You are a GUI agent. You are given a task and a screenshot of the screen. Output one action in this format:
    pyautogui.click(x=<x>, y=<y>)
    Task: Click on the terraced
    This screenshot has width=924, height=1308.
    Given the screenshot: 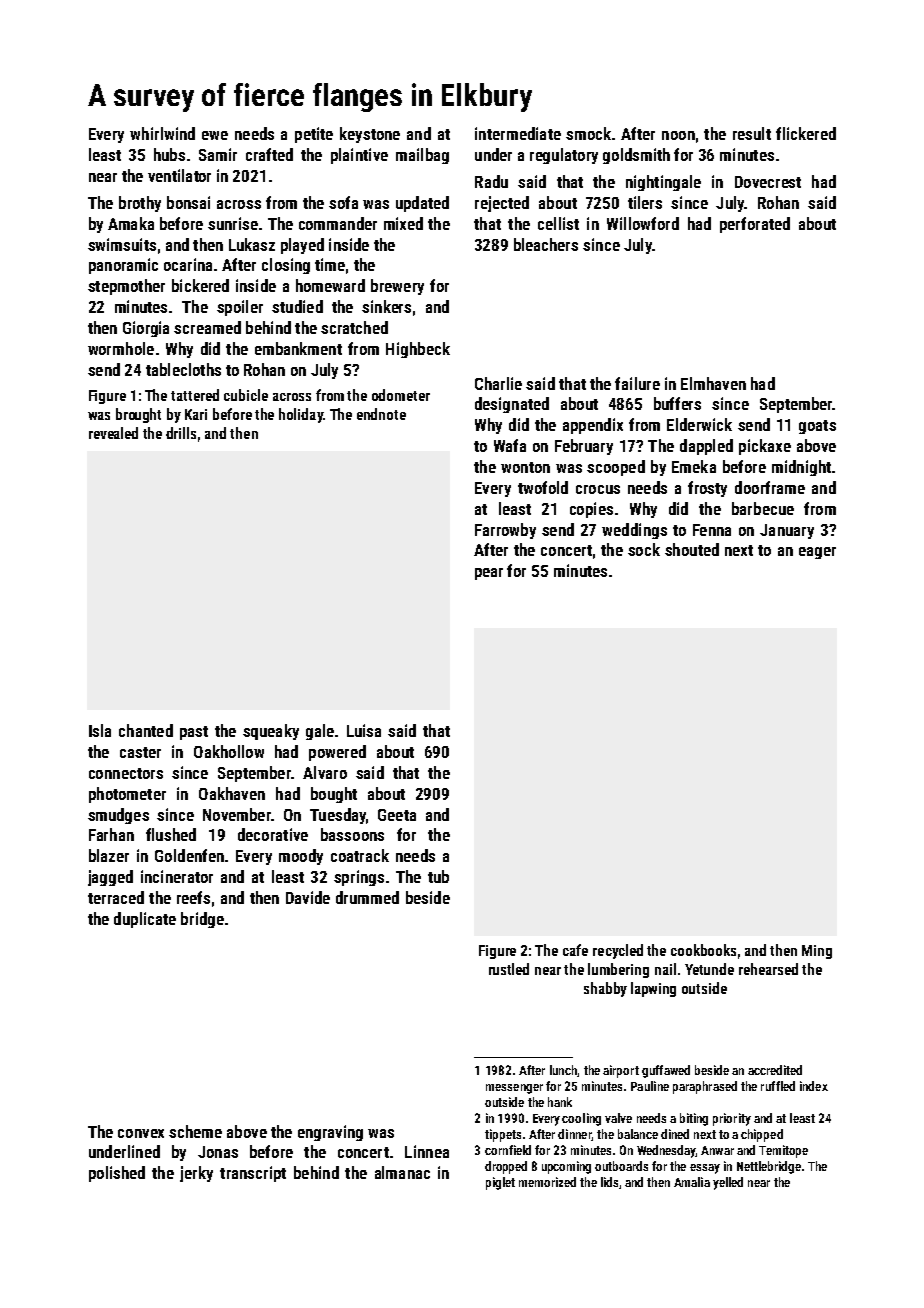 What is the action you would take?
    pyautogui.click(x=116, y=897)
